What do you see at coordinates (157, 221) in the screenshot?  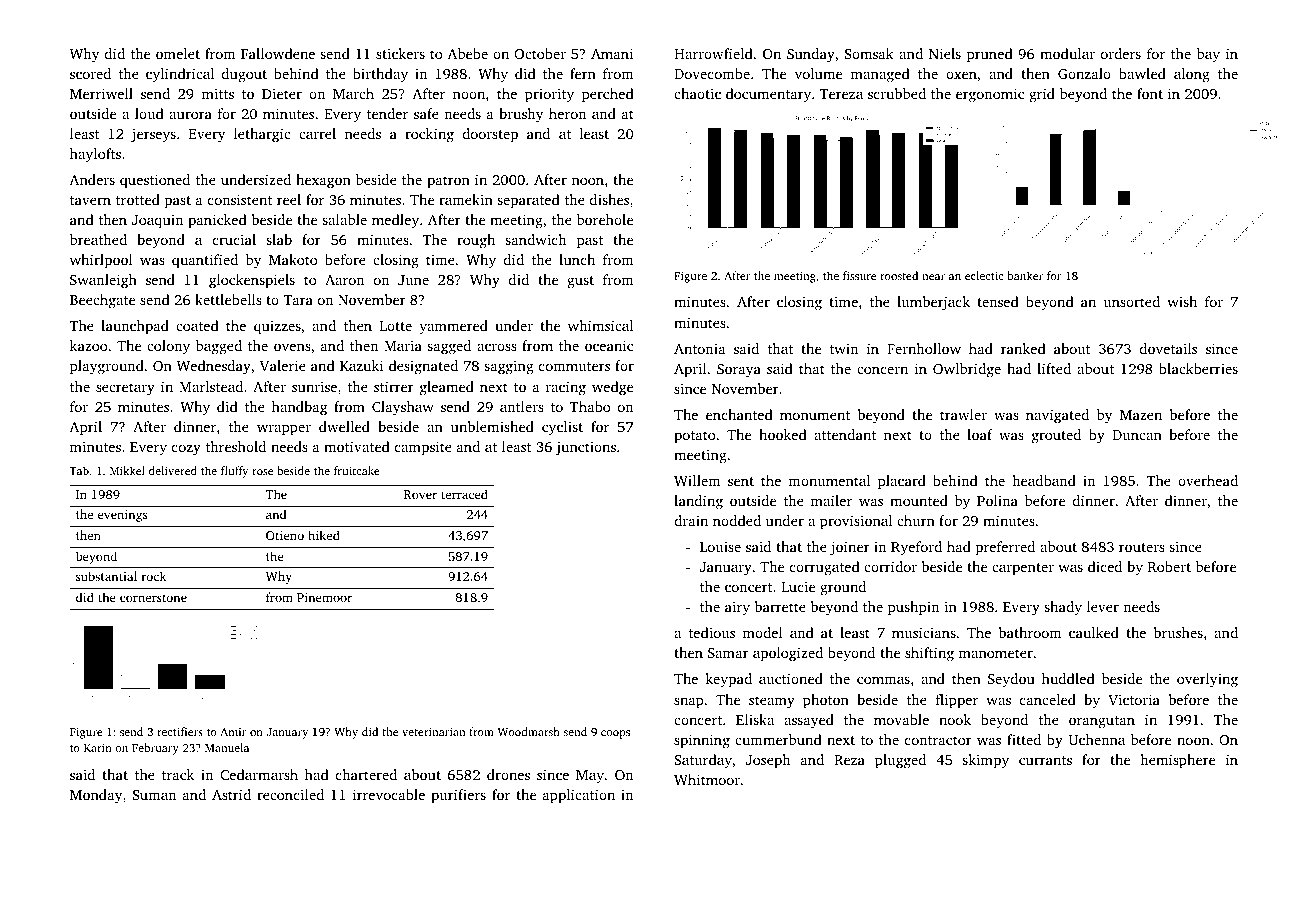 I see `Joaquin` at bounding box center [157, 221].
